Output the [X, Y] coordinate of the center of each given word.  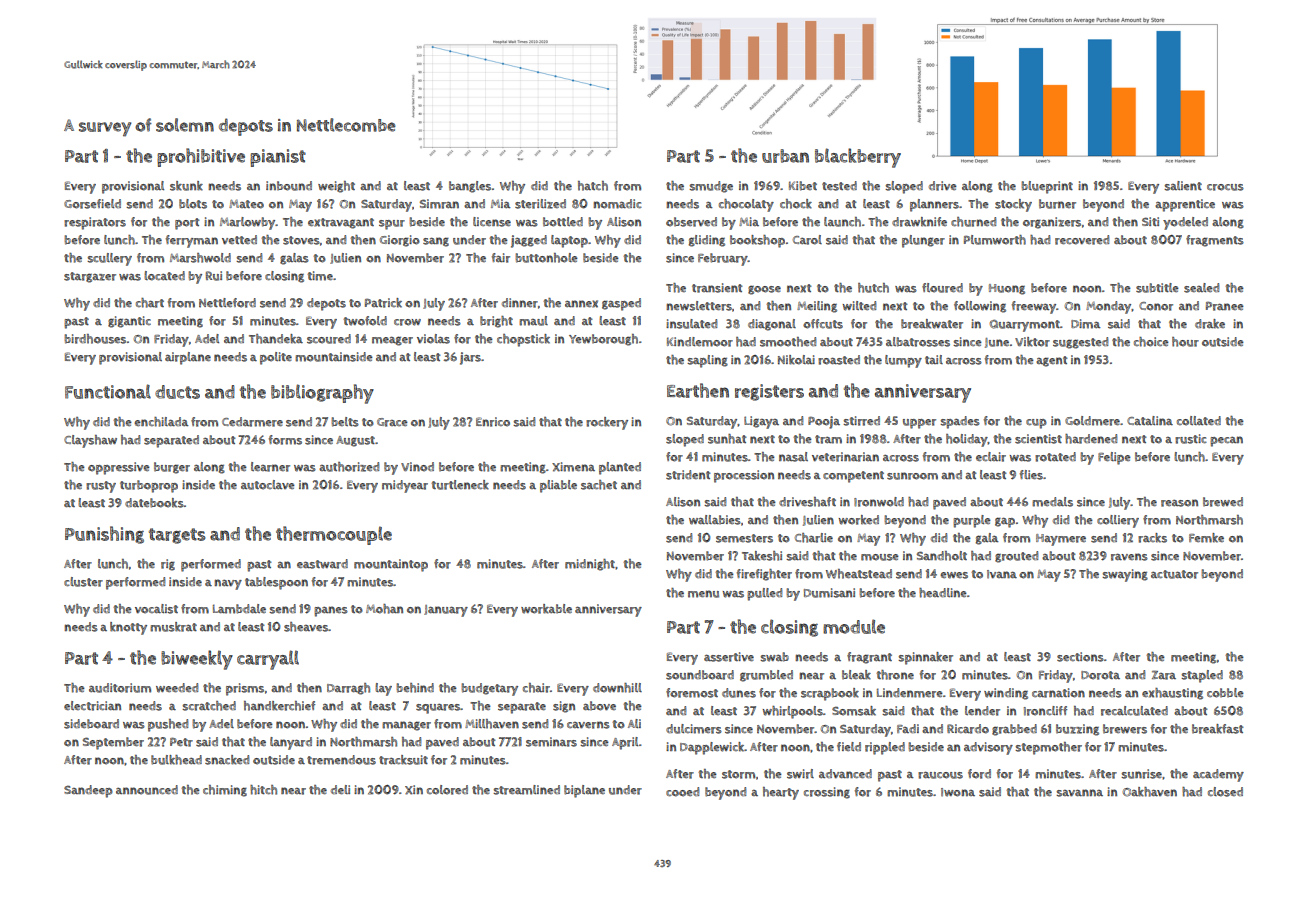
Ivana [1002, 574]
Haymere [1061, 540]
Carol [807, 240]
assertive [729, 657]
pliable [558, 486]
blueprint [1047, 187]
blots [193, 204]
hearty [781, 793]
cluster [83, 582]
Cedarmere [252, 422]
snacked [227, 760]
